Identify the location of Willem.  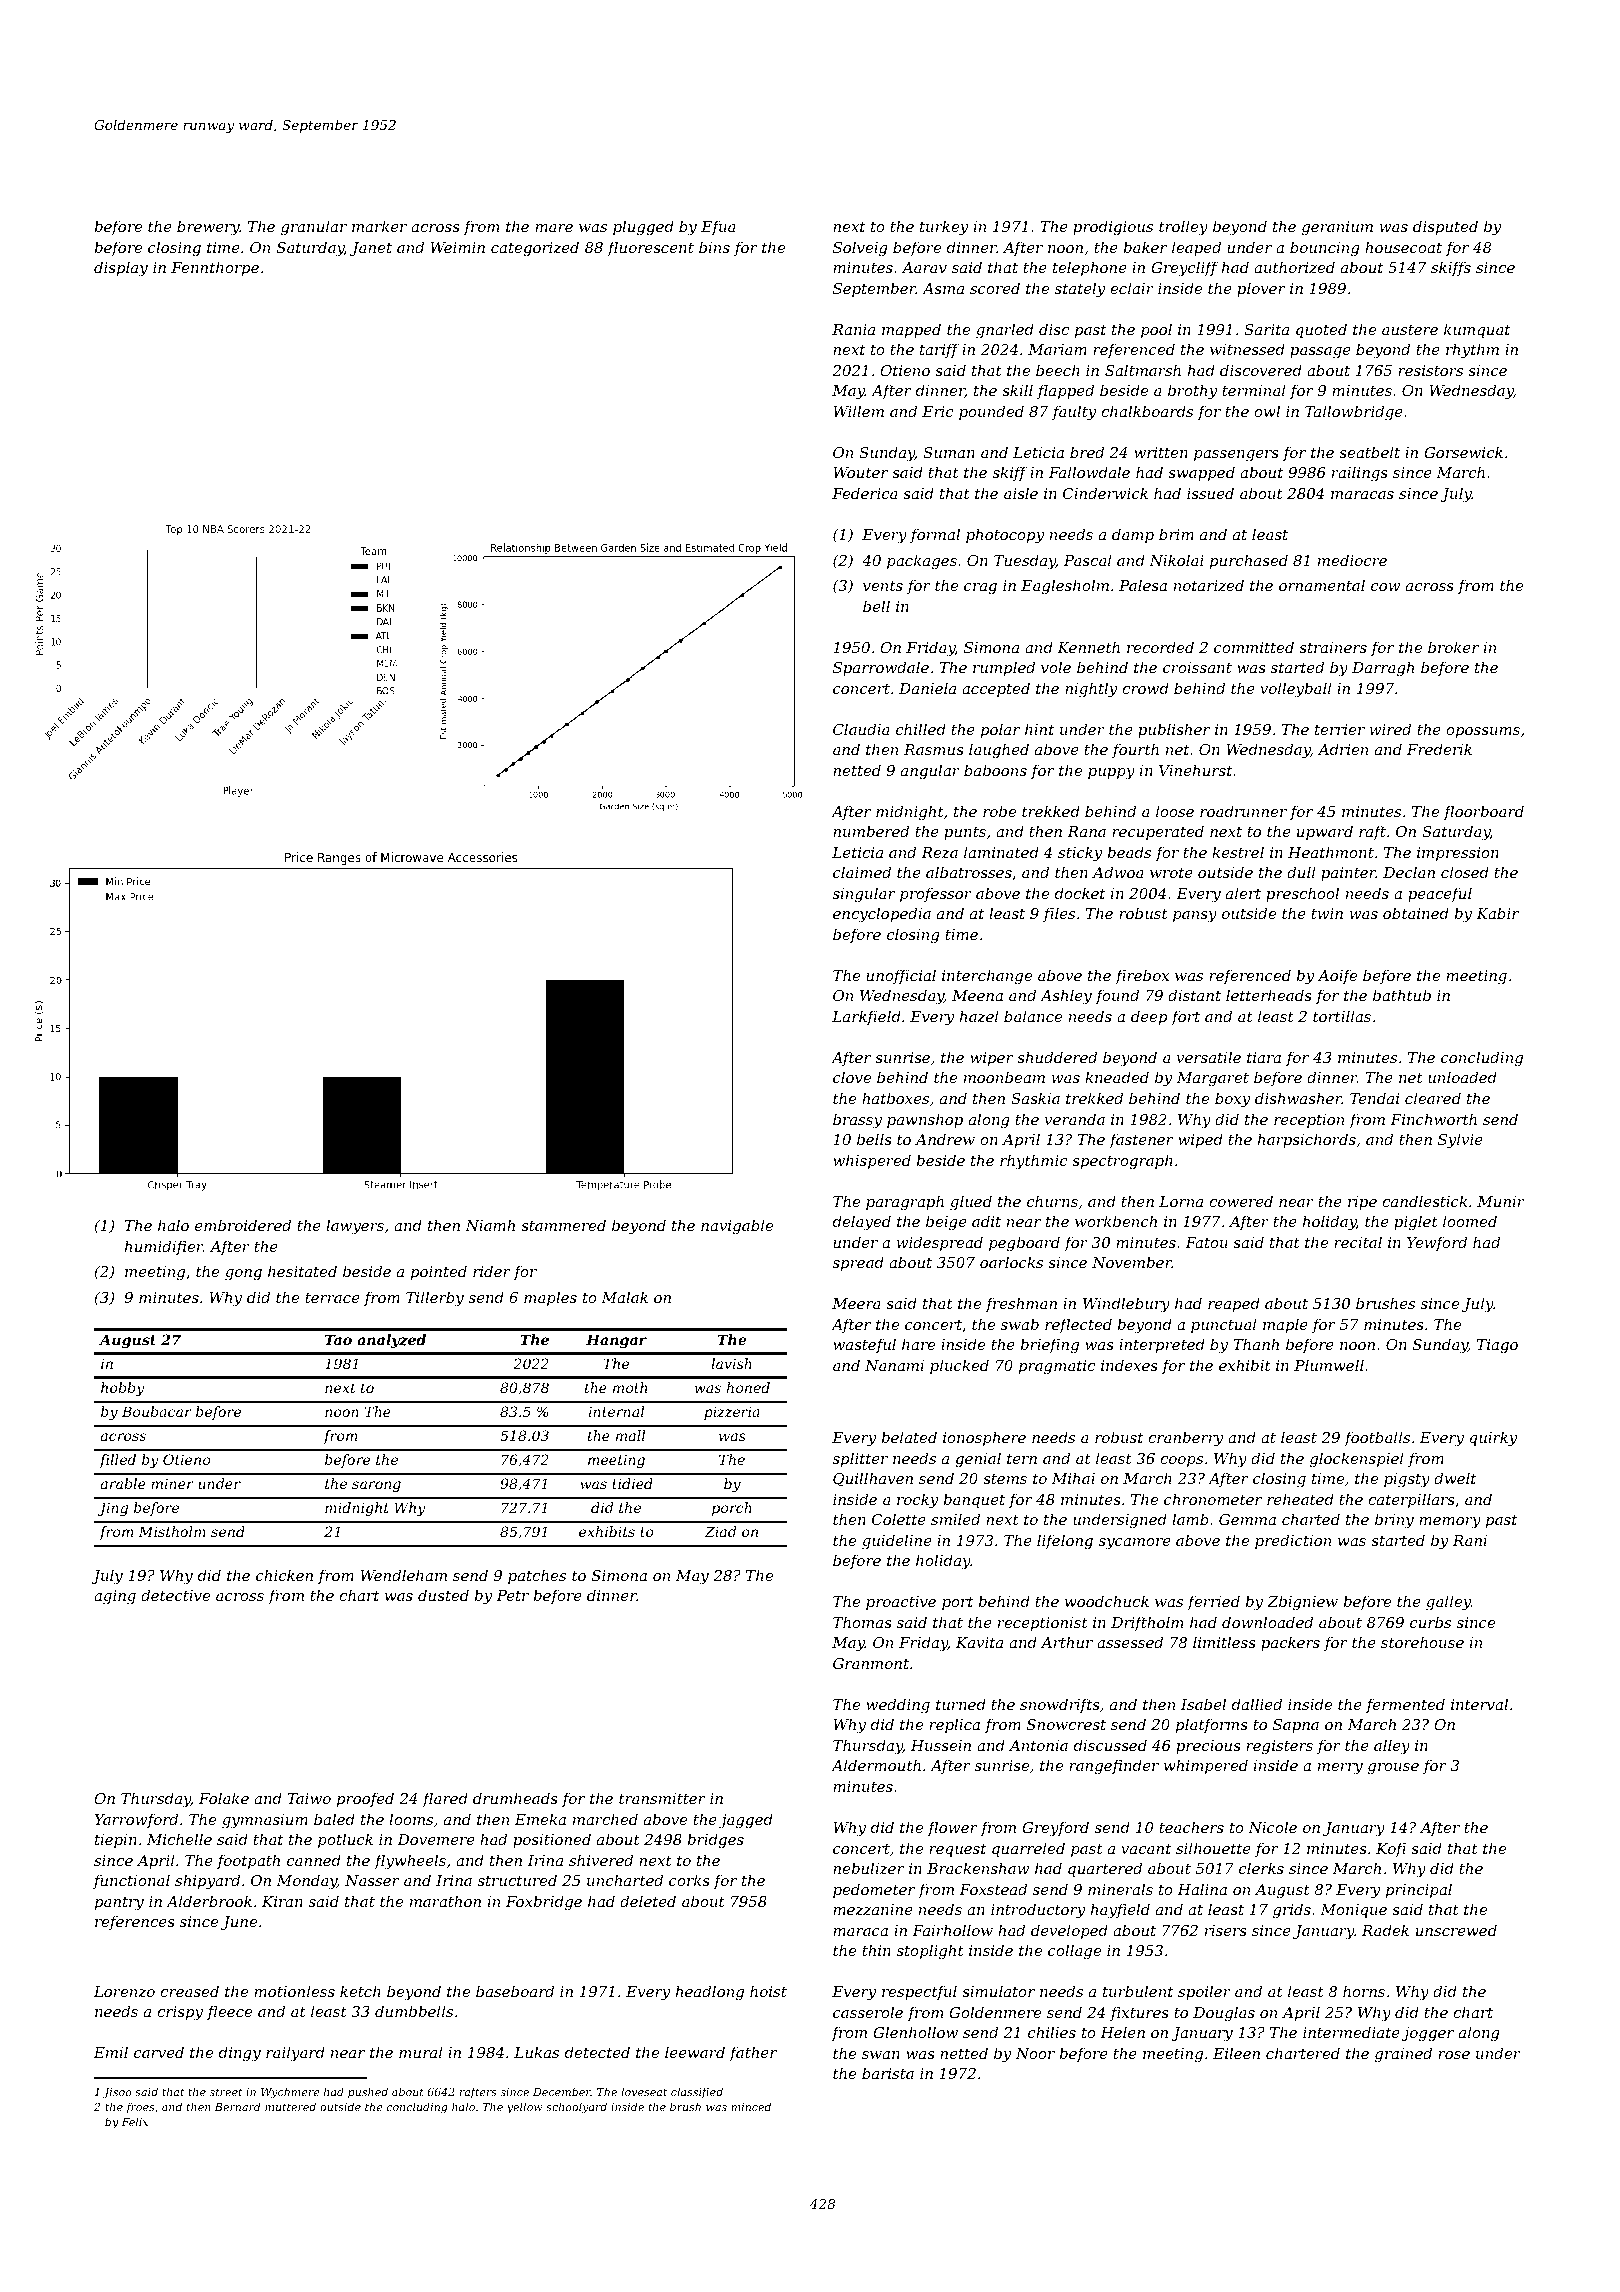
(858, 411).
